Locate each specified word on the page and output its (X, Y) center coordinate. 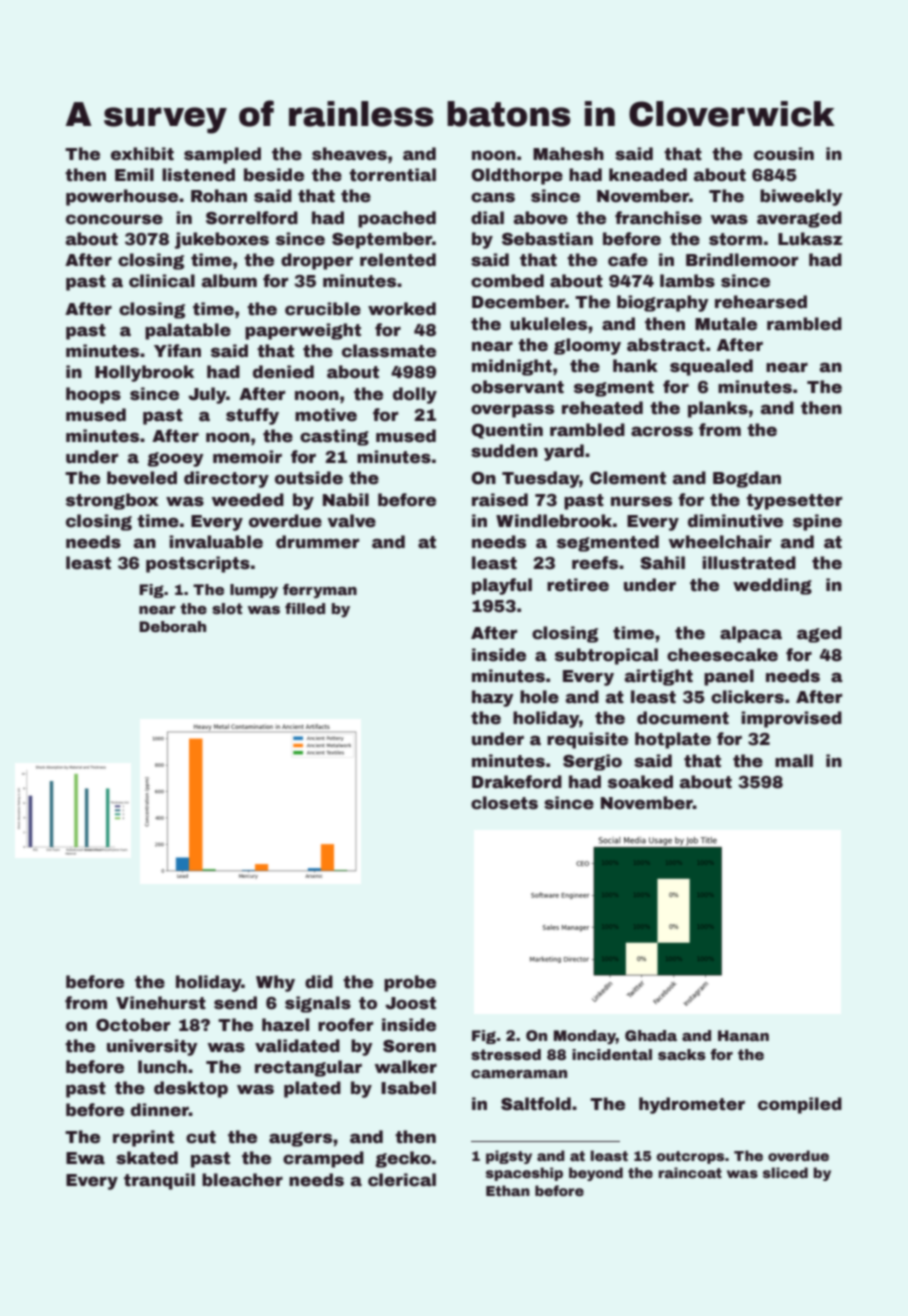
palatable (188, 331)
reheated (602, 408)
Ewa (85, 1158)
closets (504, 803)
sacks (682, 1054)
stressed (506, 1054)
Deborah (172, 626)
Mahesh (568, 154)
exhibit (142, 154)
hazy (493, 698)
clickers (747, 697)
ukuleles (548, 324)
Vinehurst (161, 1003)
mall (794, 761)
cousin (784, 154)
